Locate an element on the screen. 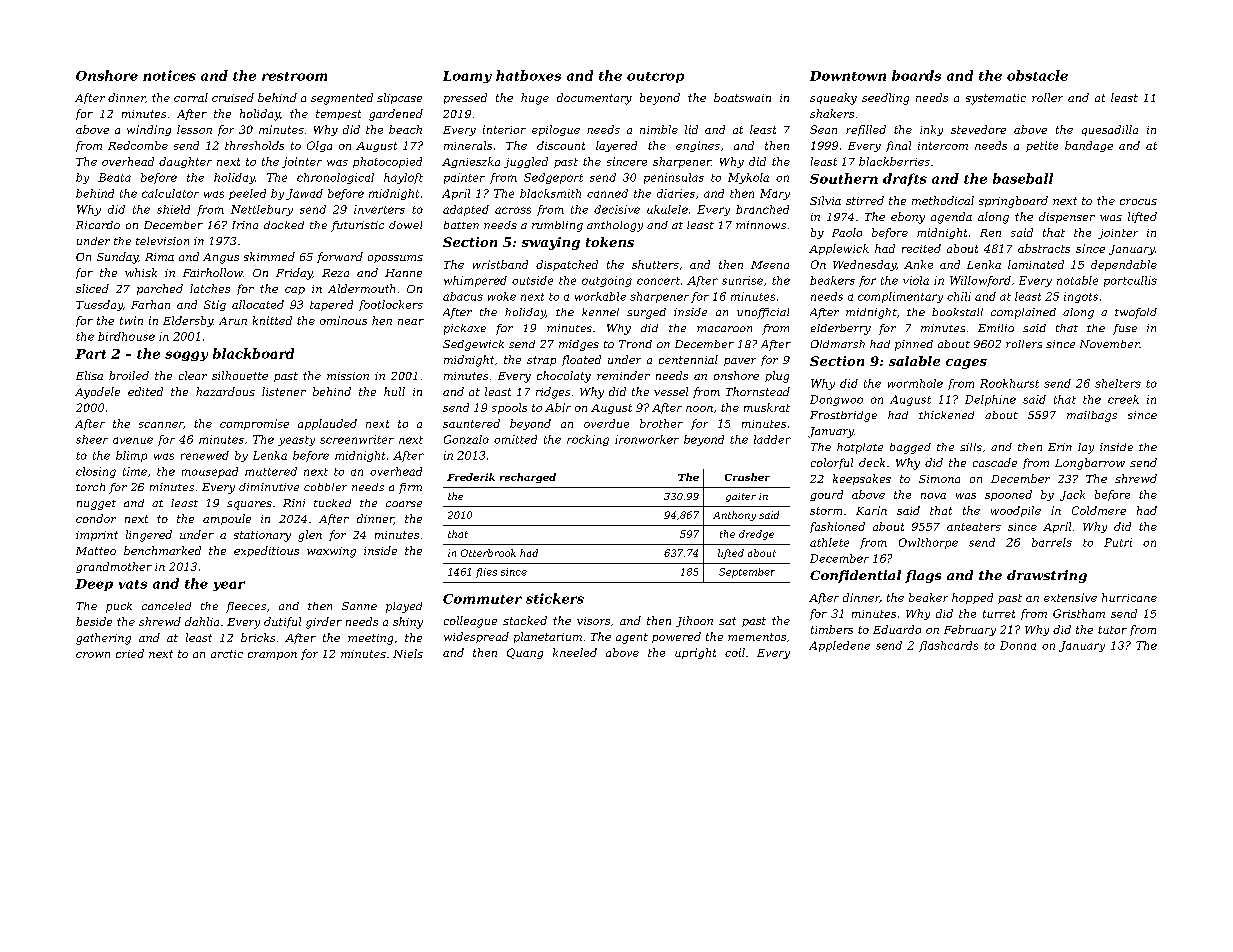 This screenshot has height=952, width=1233. year is located at coordinates (229, 586).
